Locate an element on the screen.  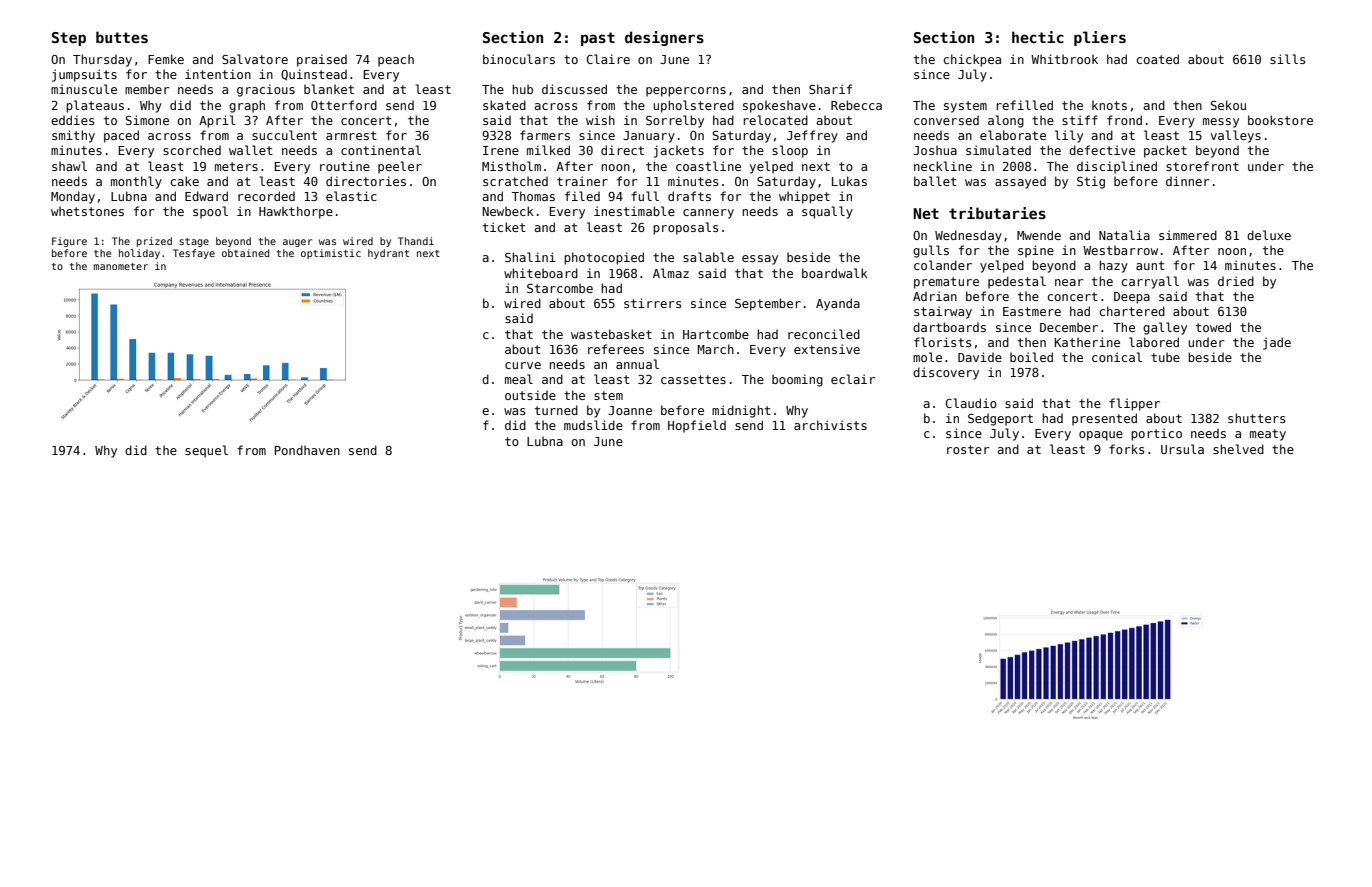
Sekou is located at coordinates (1228, 105).
